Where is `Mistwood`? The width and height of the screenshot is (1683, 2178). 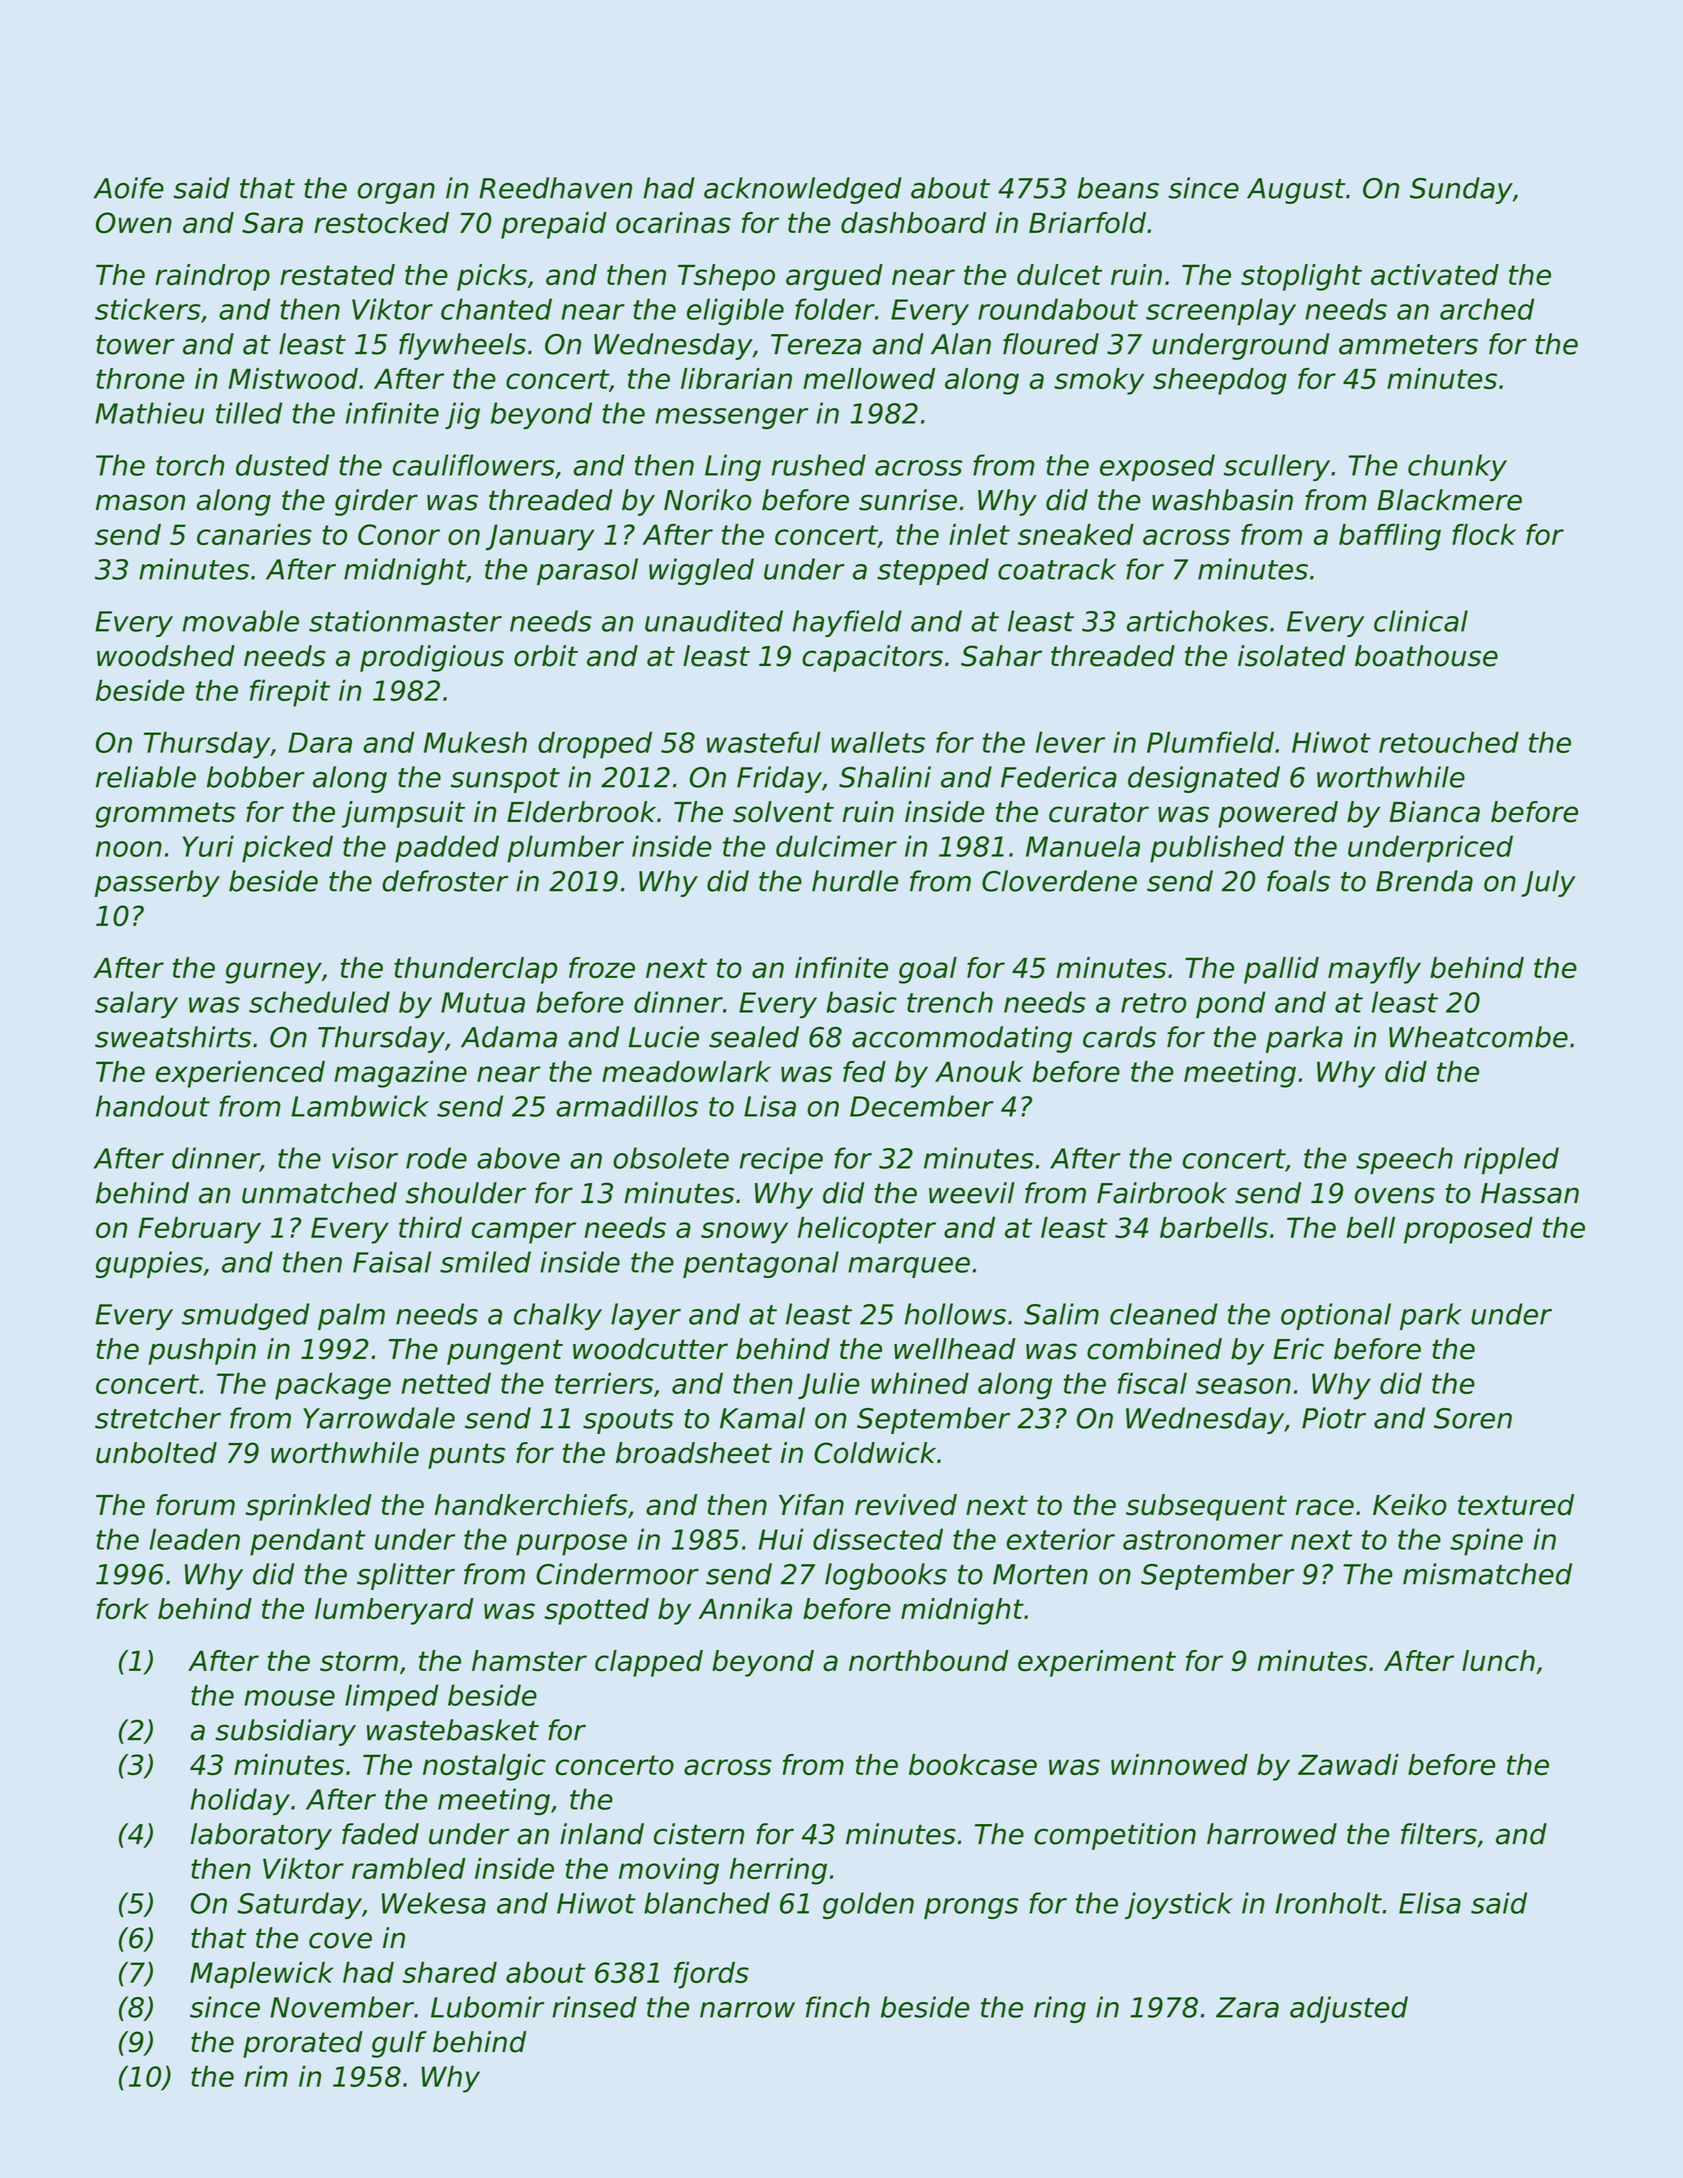
Mistwood is located at coordinates (293, 378).
